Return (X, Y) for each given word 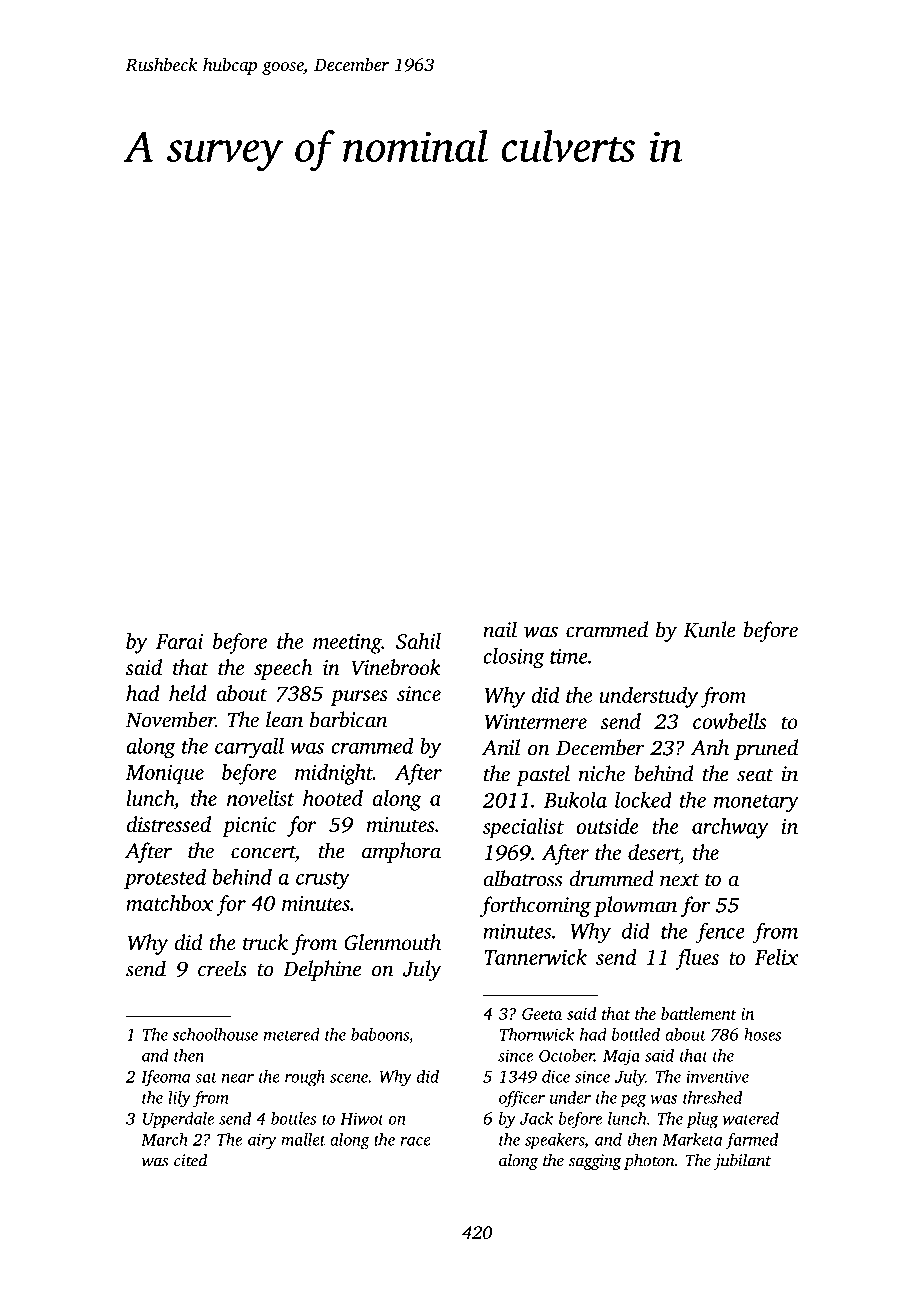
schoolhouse (215, 1034)
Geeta (542, 1014)
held (188, 693)
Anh (710, 747)
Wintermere (536, 722)
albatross (522, 878)
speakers (554, 1141)
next (679, 880)
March (164, 1139)
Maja (621, 1057)
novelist (261, 798)
